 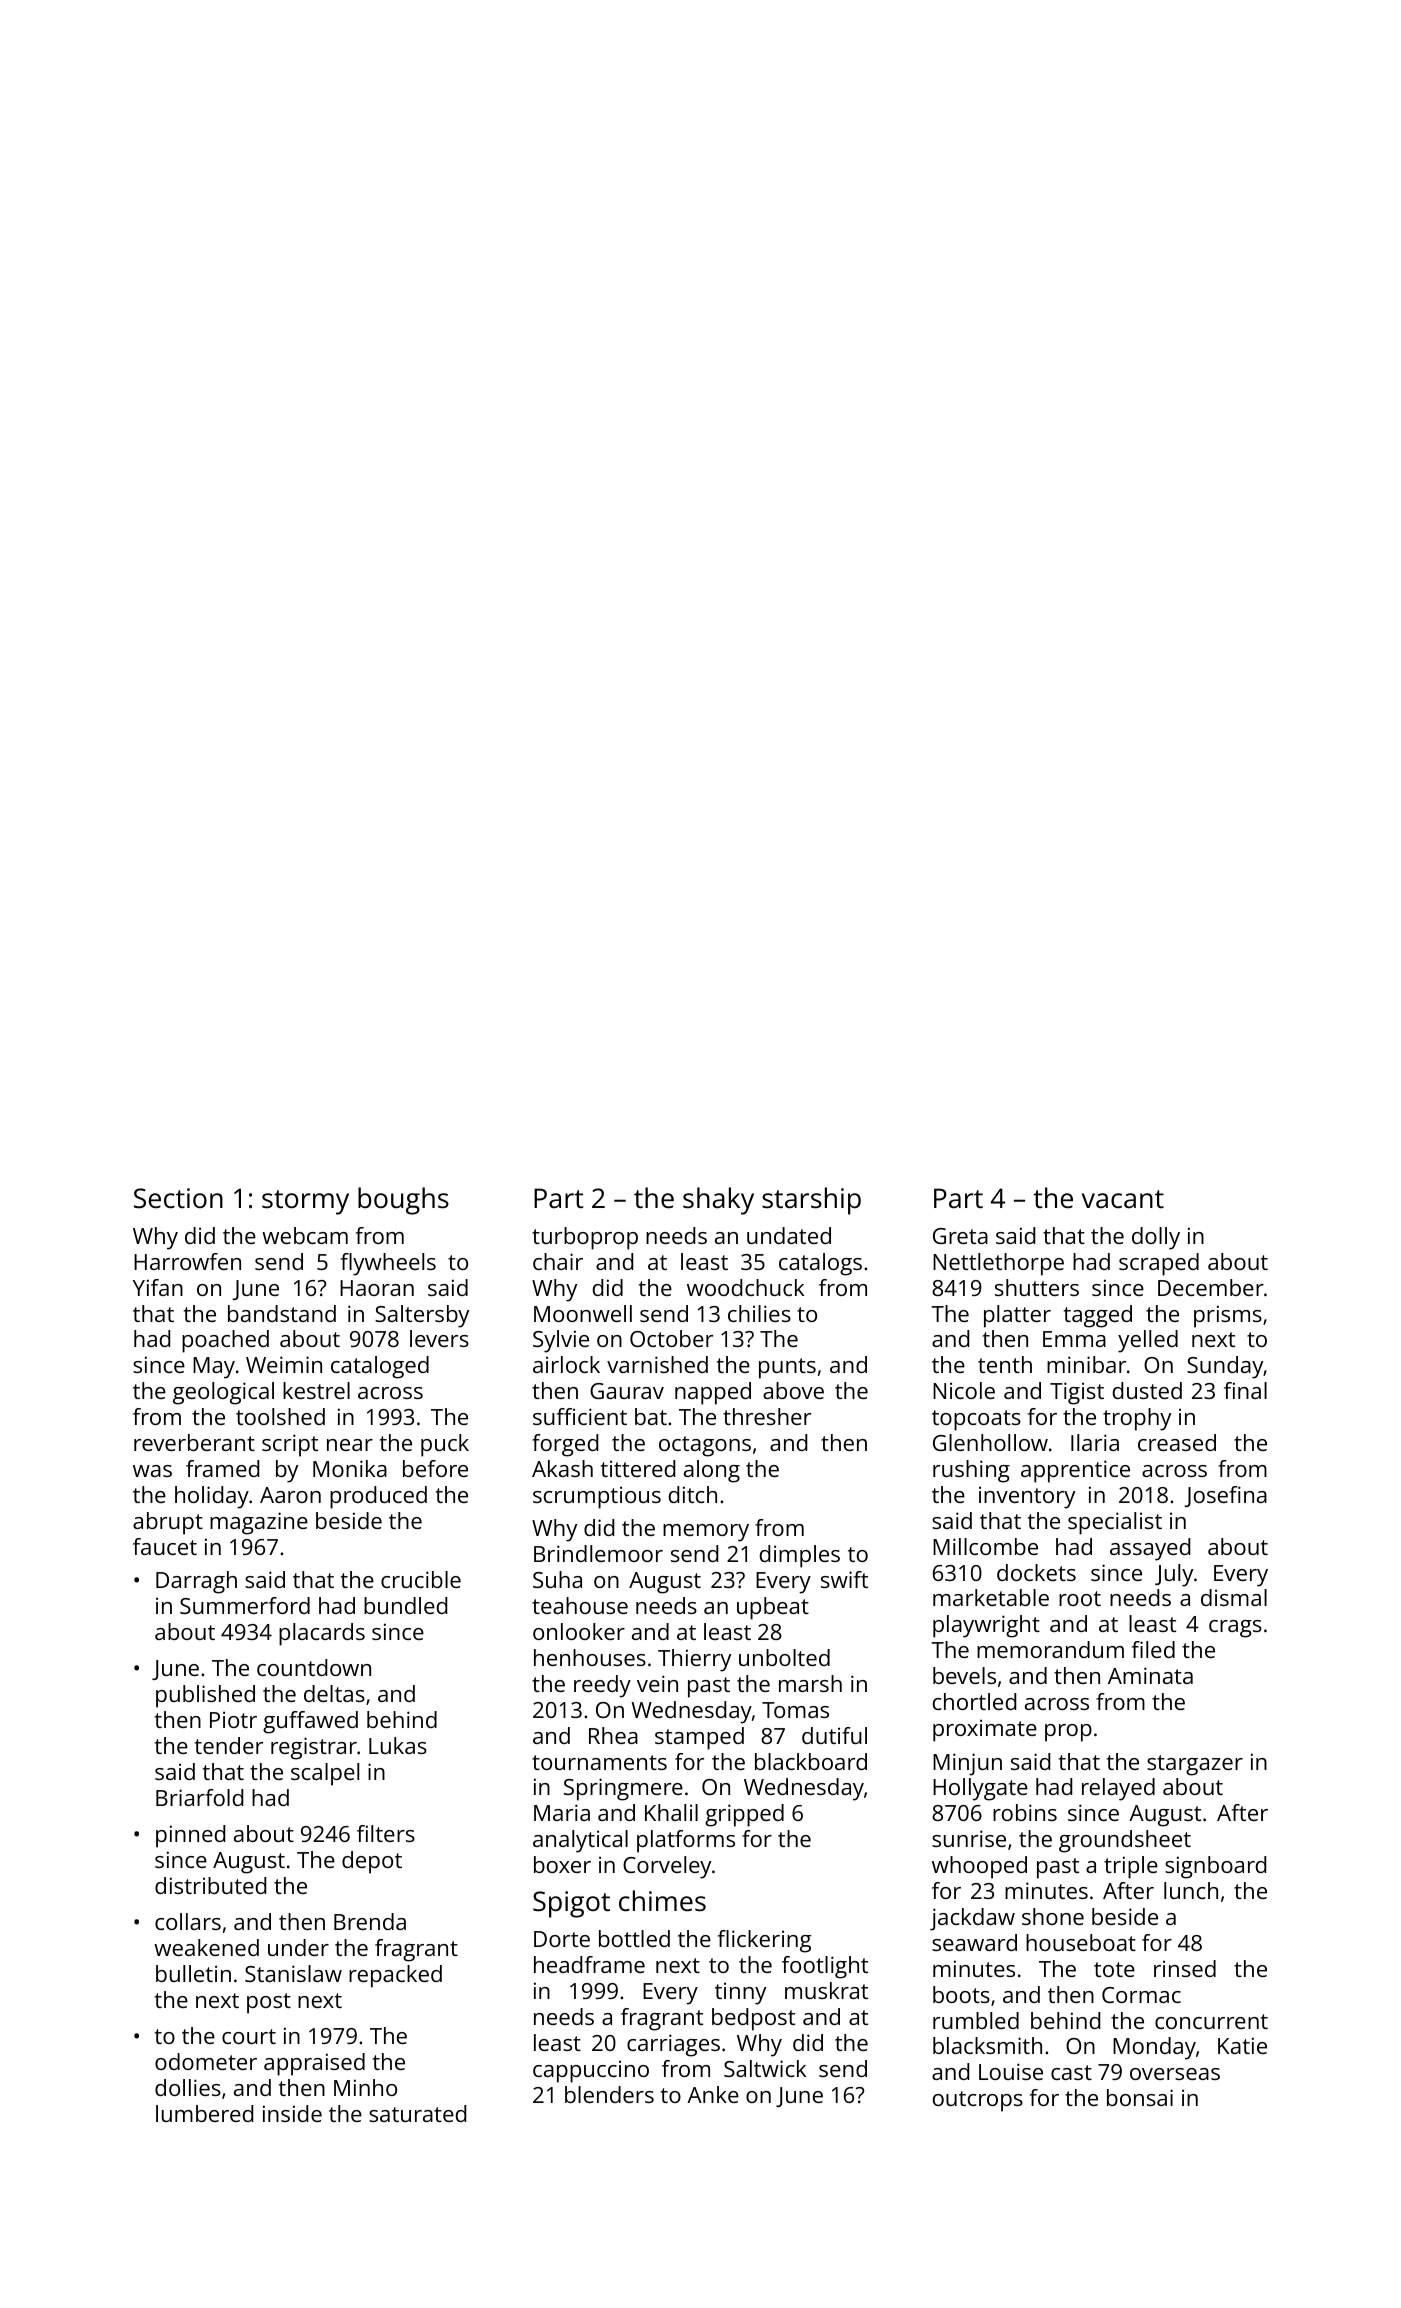 I want to click on appraised, so click(x=314, y=2064).
